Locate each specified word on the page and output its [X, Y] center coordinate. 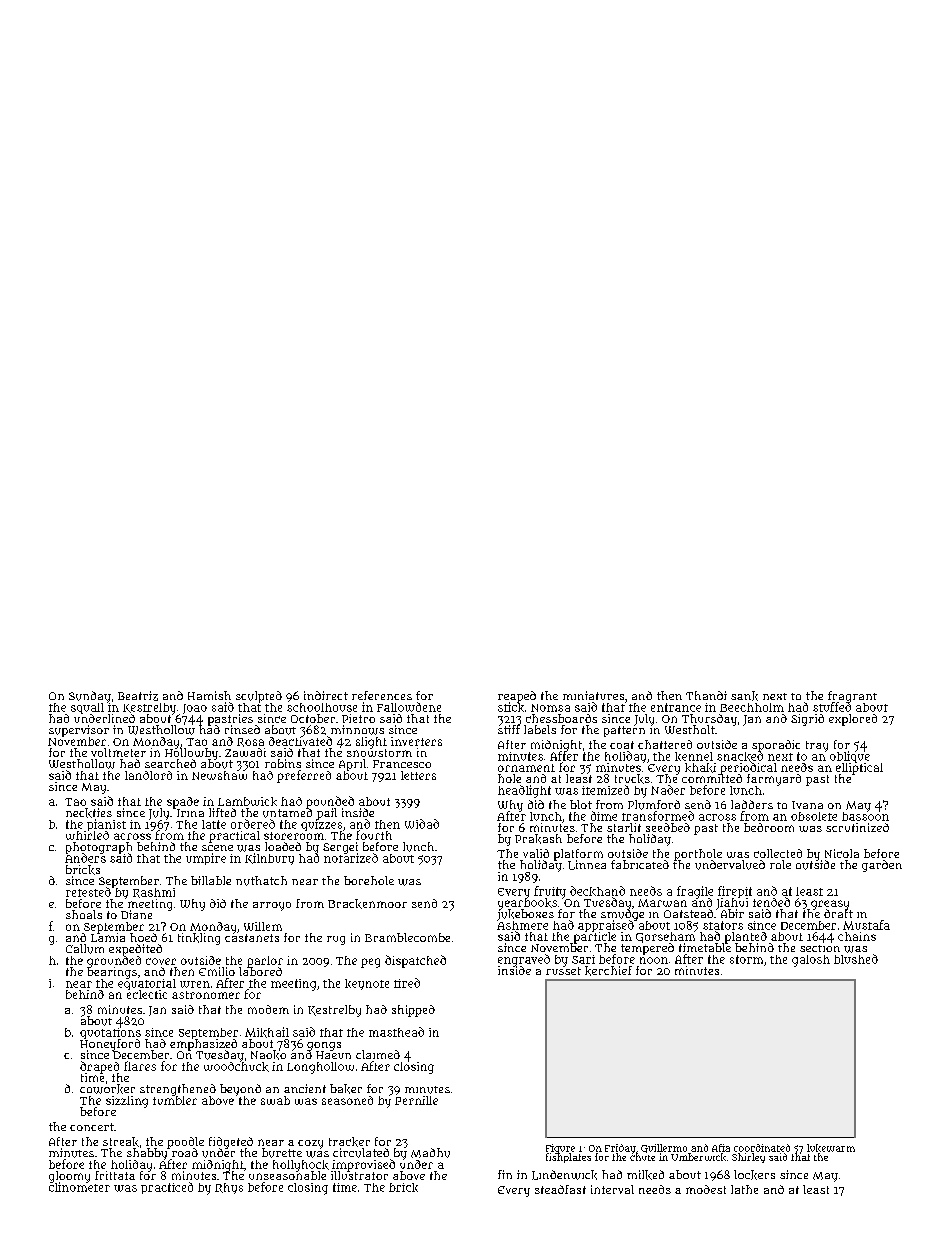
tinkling [199, 939]
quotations [110, 1033]
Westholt [690, 729]
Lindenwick [564, 1175]
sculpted [259, 697]
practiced [167, 1188]
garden [882, 866]
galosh [811, 961]
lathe [744, 1189]
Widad [422, 824]
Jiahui [732, 903]
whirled [87, 835]
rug [336, 940]
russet [563, 971]
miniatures [593, 695]
